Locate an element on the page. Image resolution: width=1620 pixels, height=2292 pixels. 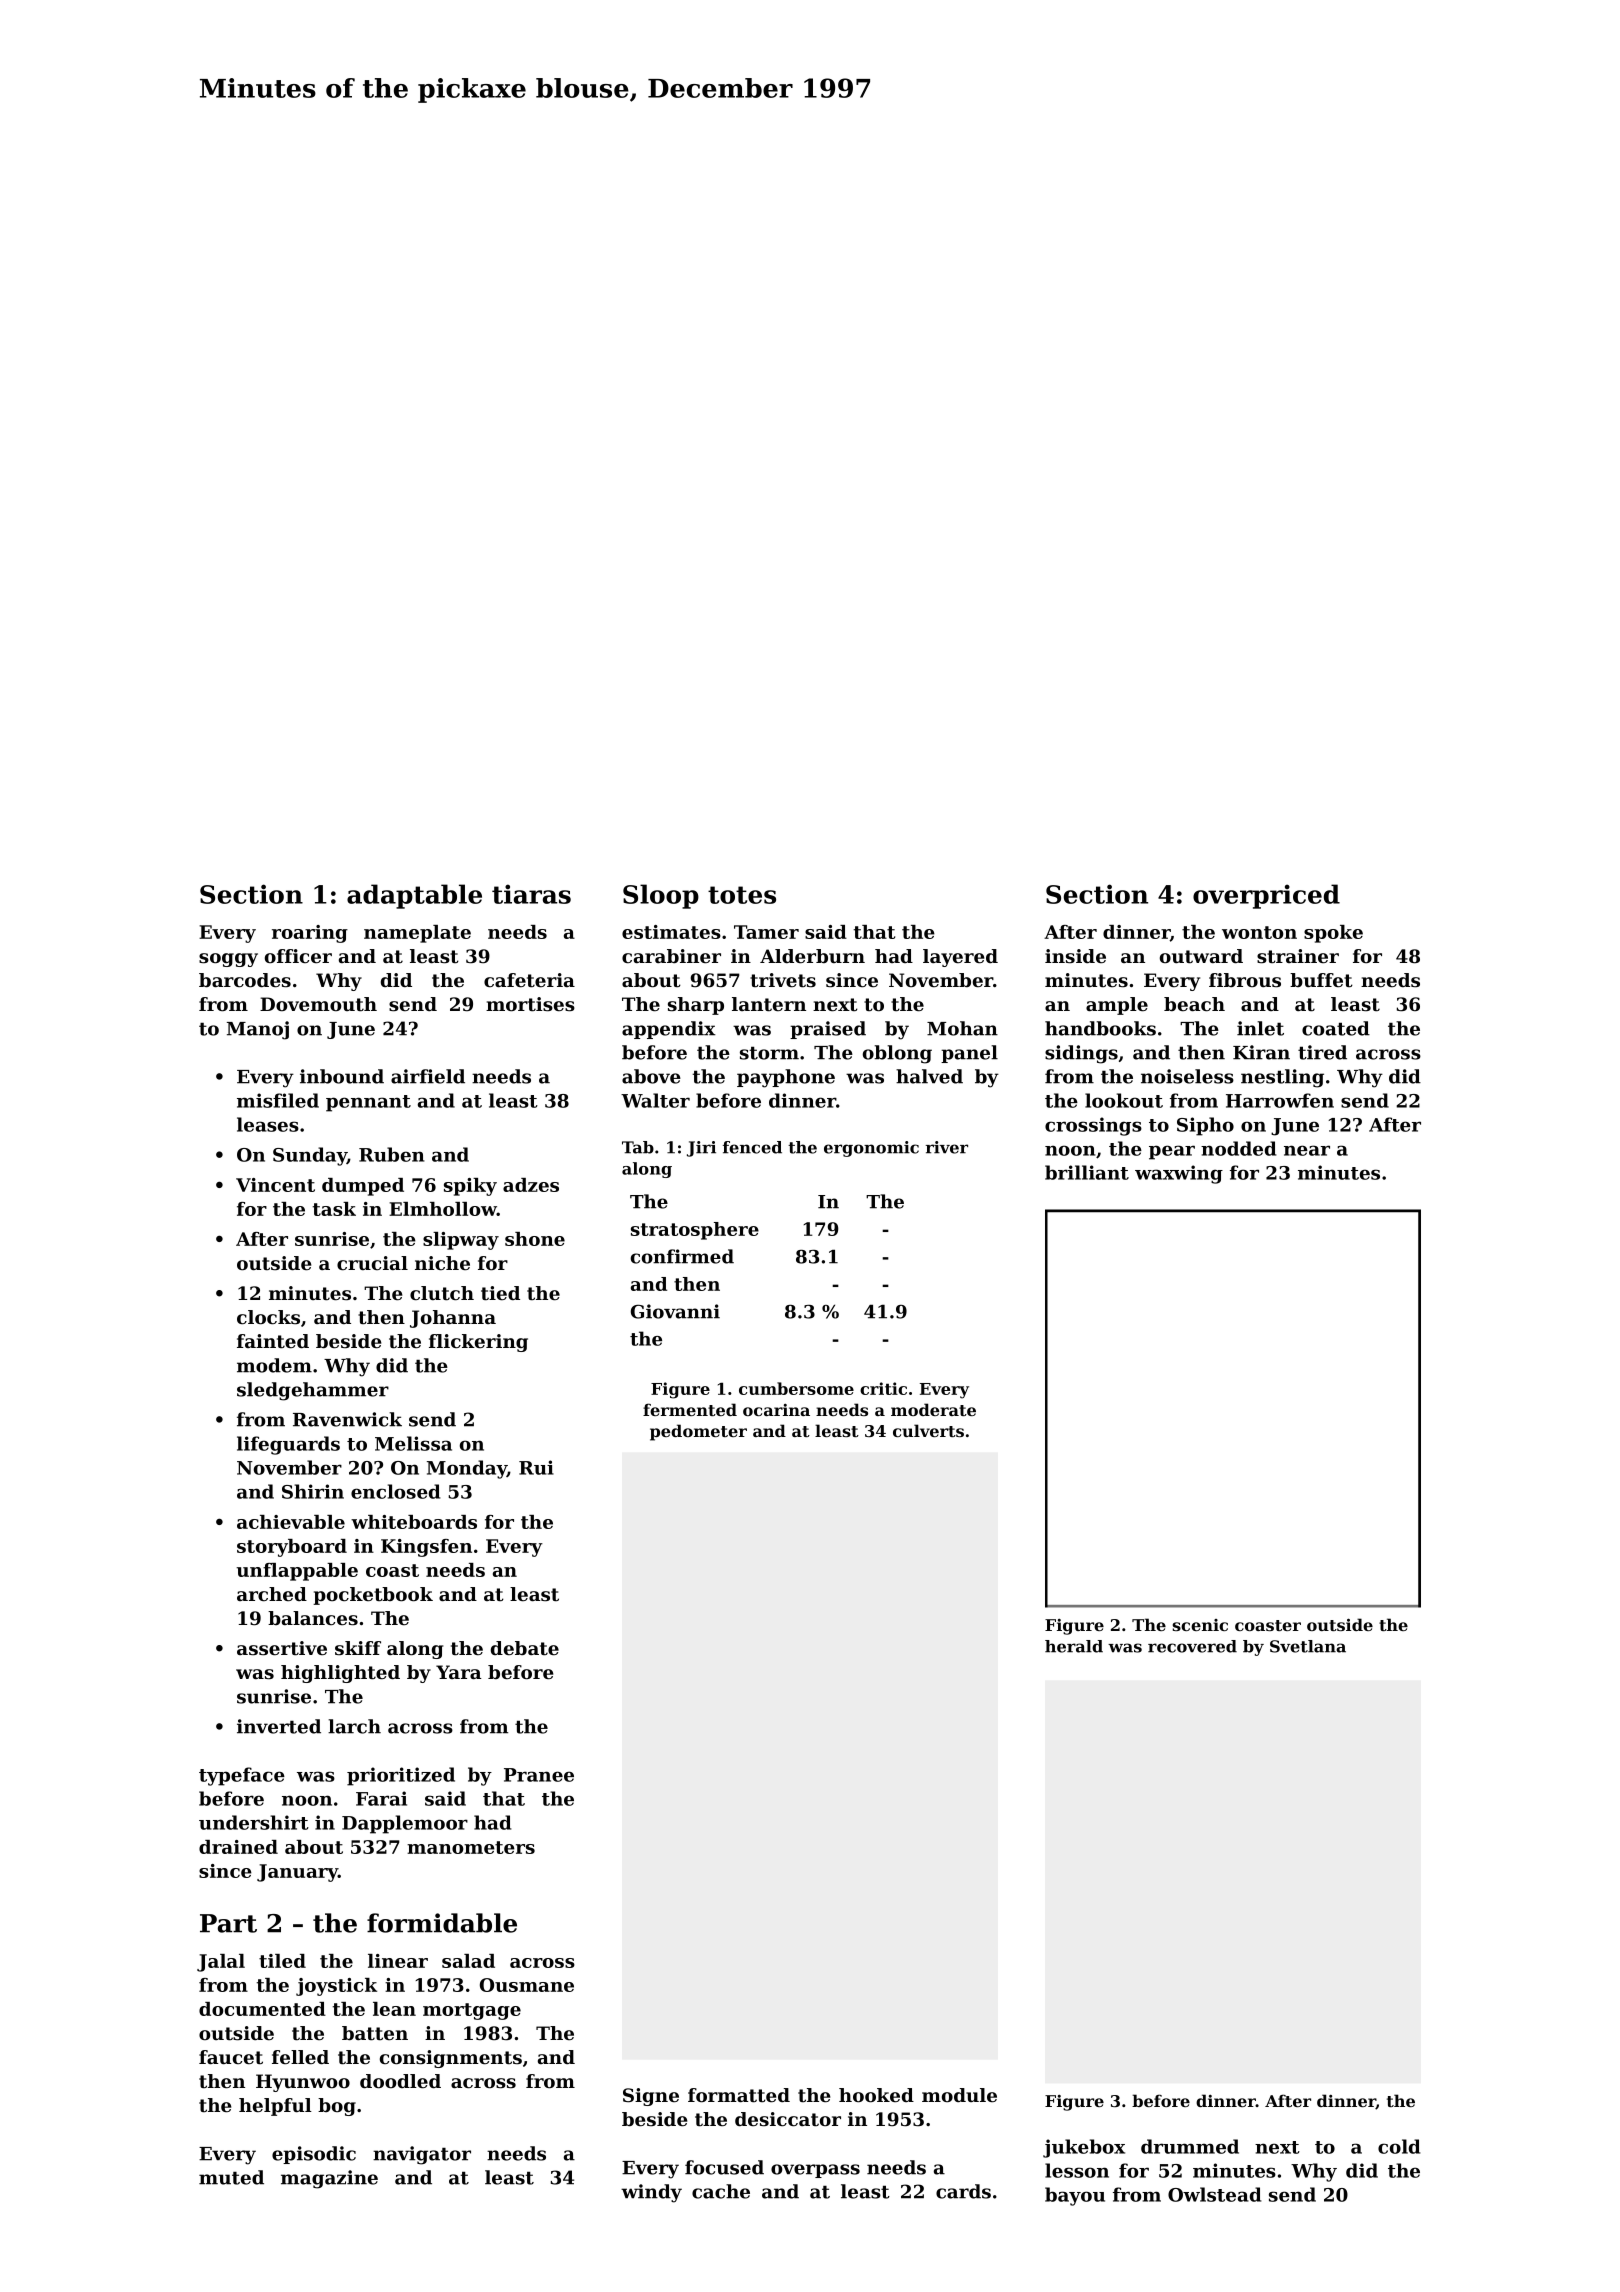
cards is located at coordinates (963, 2191).
